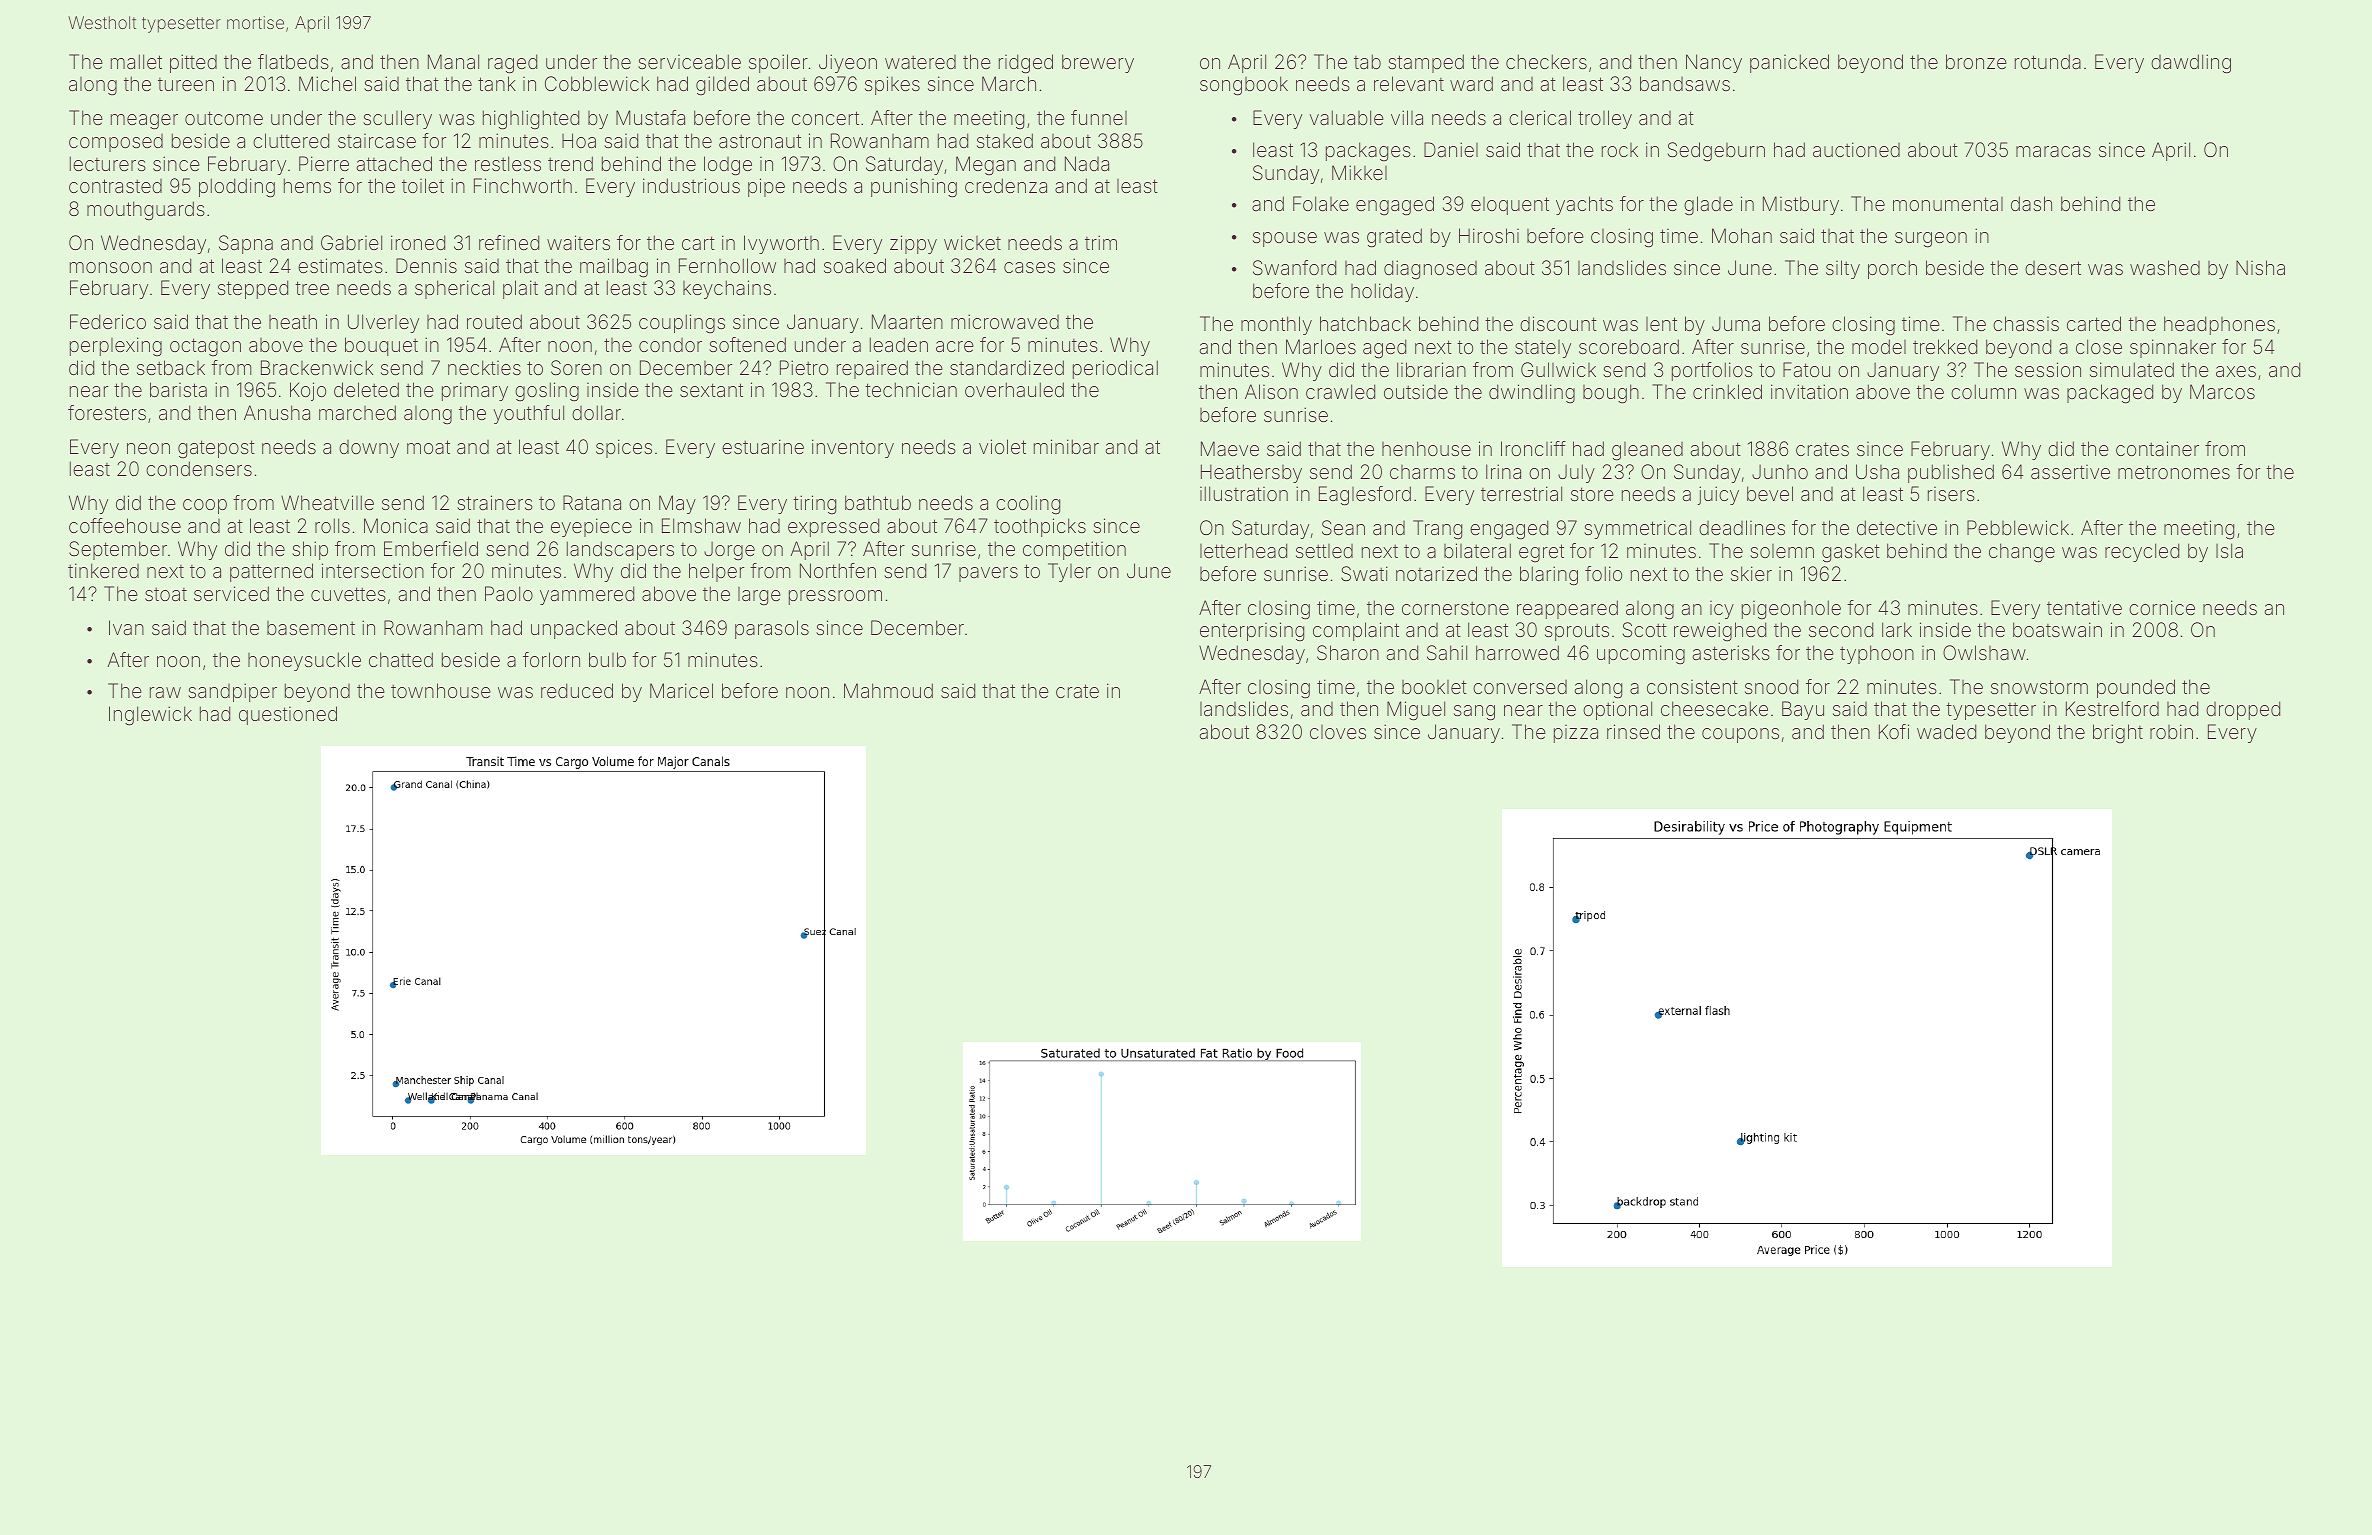  What do you see at coordinates (111, 267) in the document?
I see `monsoon` at bounding box center [111, 267].
